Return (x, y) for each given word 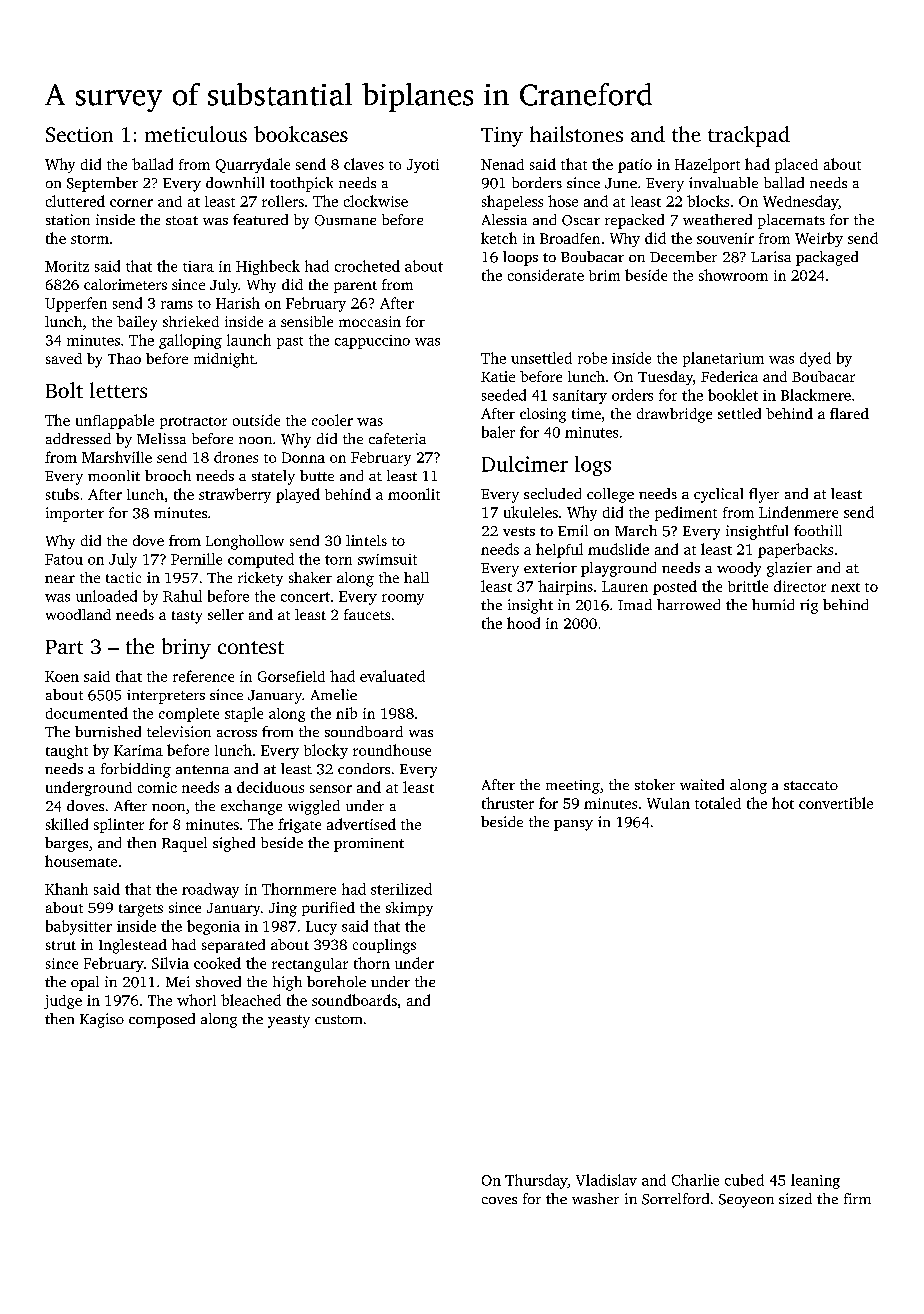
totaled (718, 803)
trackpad (749, 136)
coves (499, 1200)
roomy (403, 599)
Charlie (695, 1180)
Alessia (504, 219)
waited (702, 784)
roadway (210, 890)
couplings (384, 946)
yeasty (289, 1021)
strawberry (235, 495)
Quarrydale (253, 165)
